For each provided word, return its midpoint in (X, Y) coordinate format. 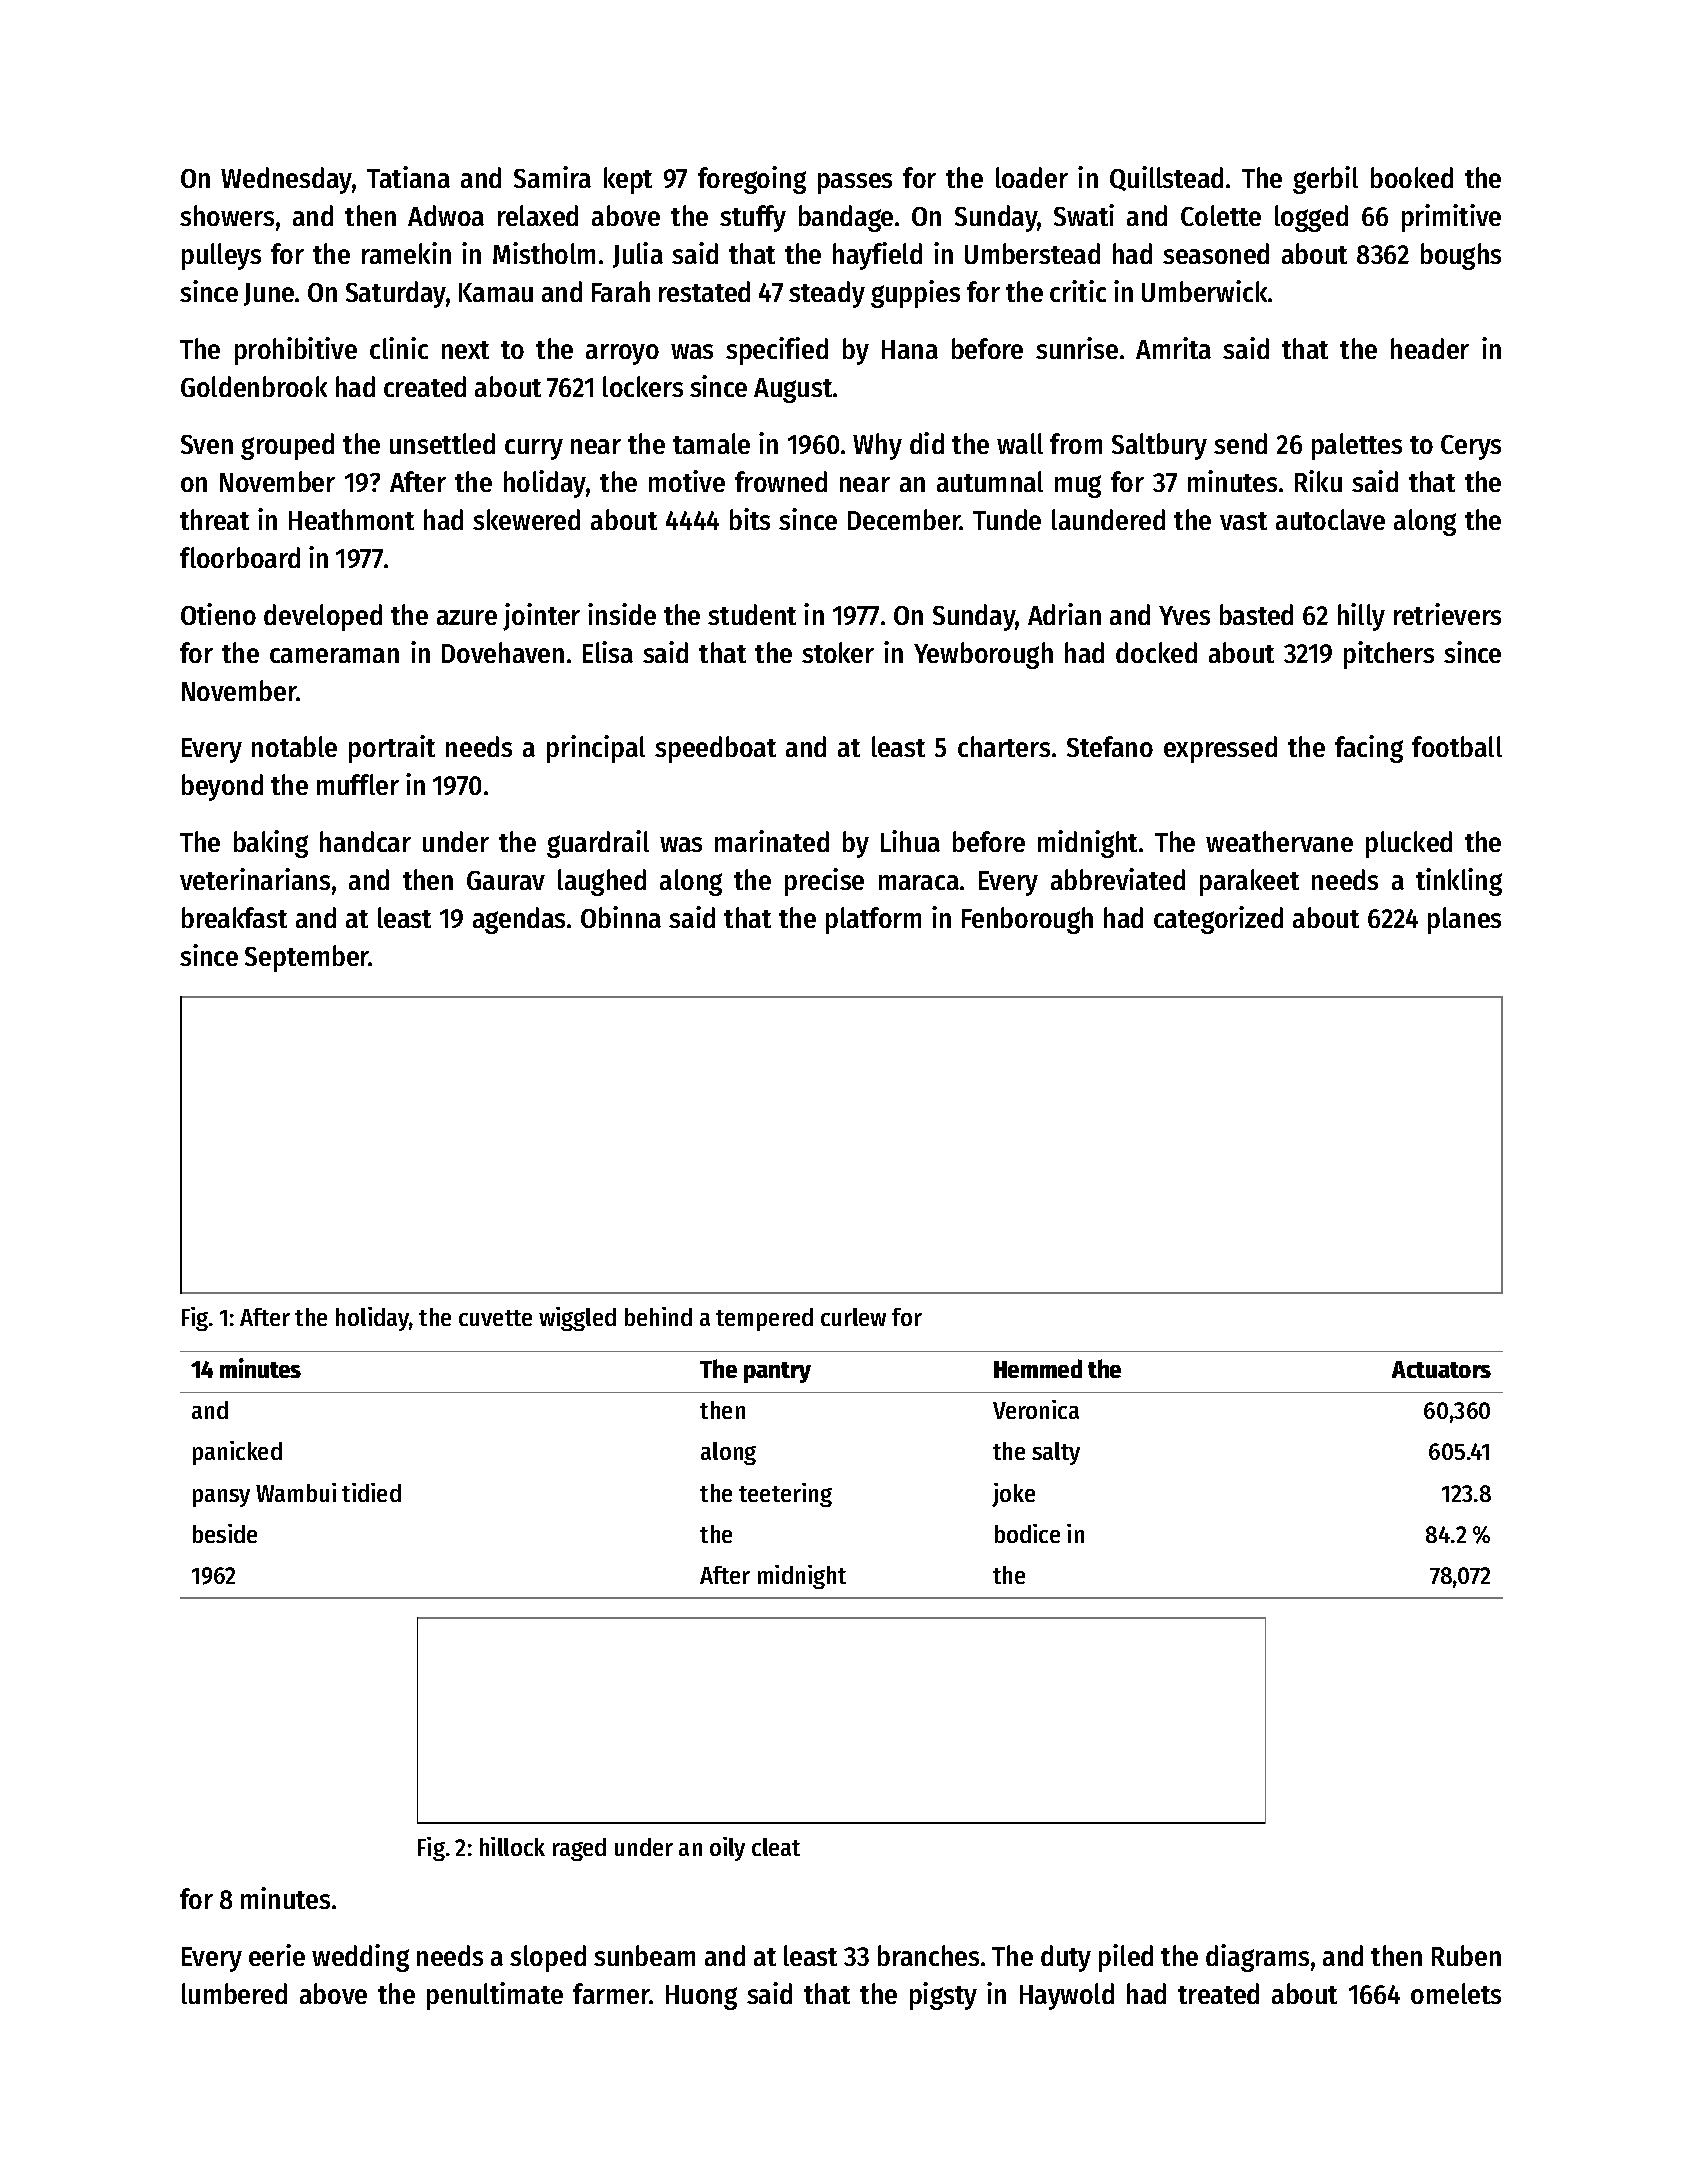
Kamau (496, 292)
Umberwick (1204, 291)
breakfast (234, 917)
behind (658, 1316)
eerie (277, 1955)
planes (1464, 920)
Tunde (1007, 519)
